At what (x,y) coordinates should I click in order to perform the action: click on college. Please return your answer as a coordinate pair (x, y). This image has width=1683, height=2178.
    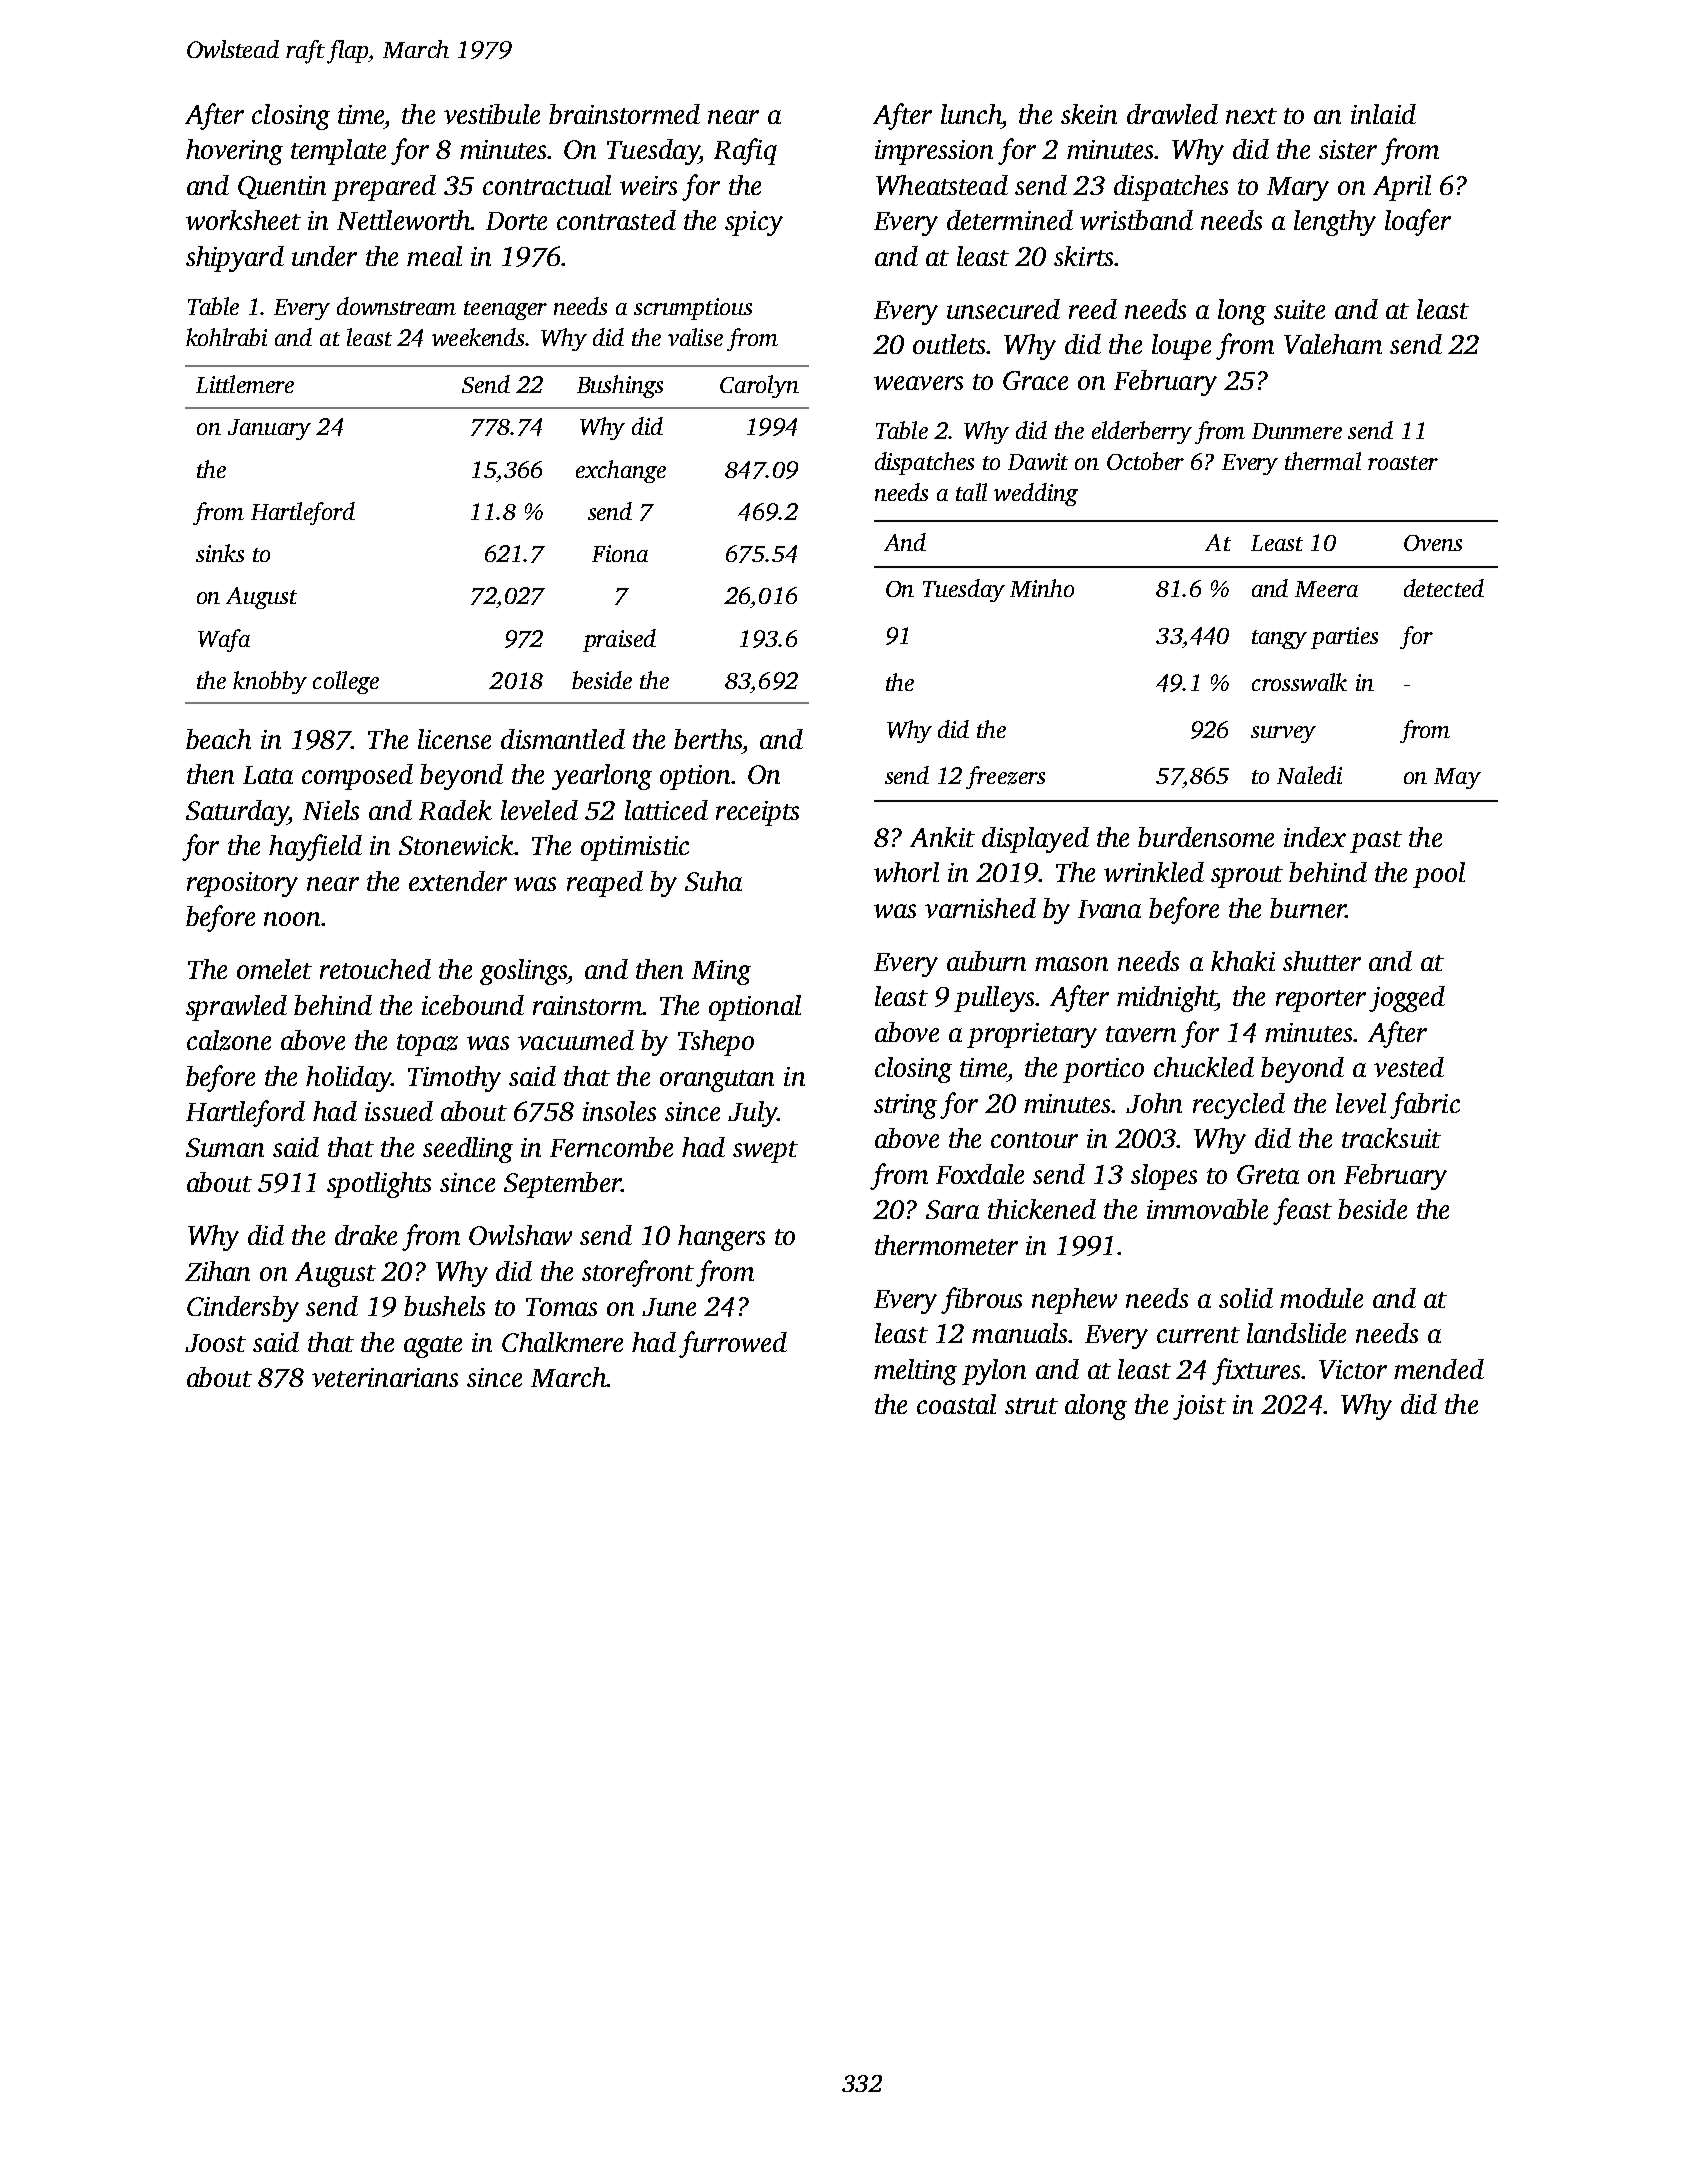
    Looking at the image, I should click on (346, 682).
